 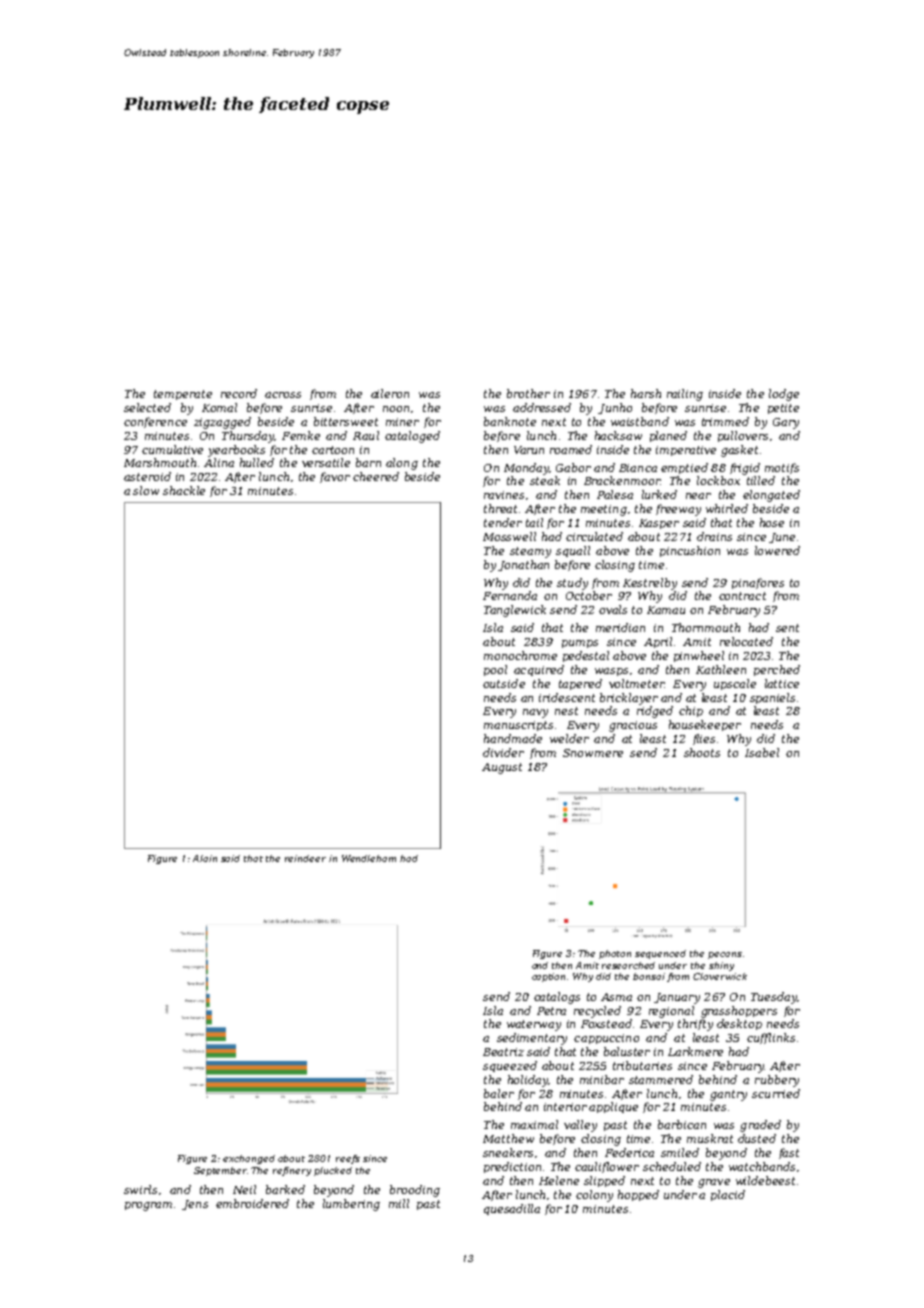 What do you see at coordinates (147, 407) in the page?
I see `selected` at bounding box center [147, 407].
